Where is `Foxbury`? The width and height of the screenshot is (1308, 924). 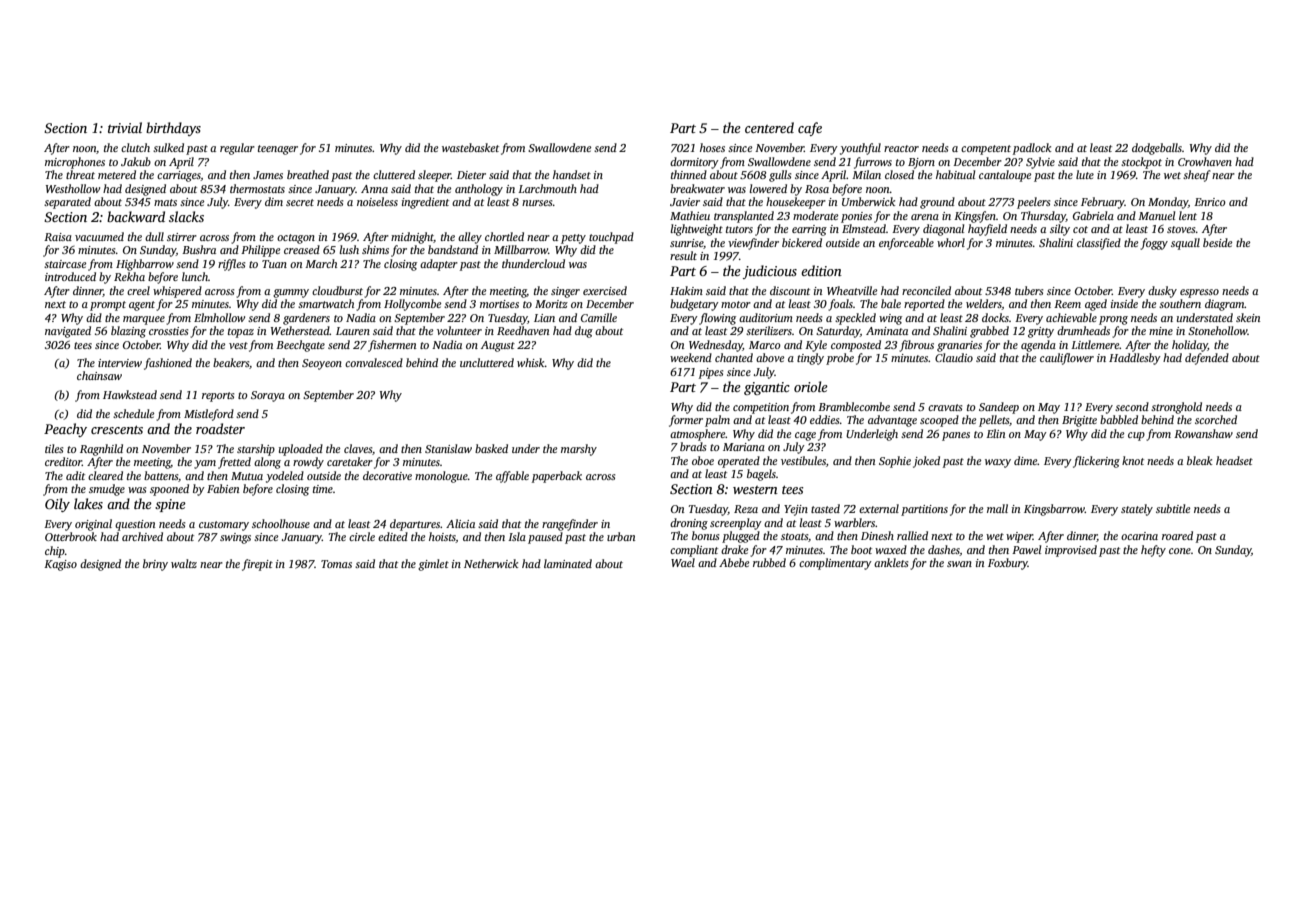
Foxbury is located at coordinates (1008, 564).
